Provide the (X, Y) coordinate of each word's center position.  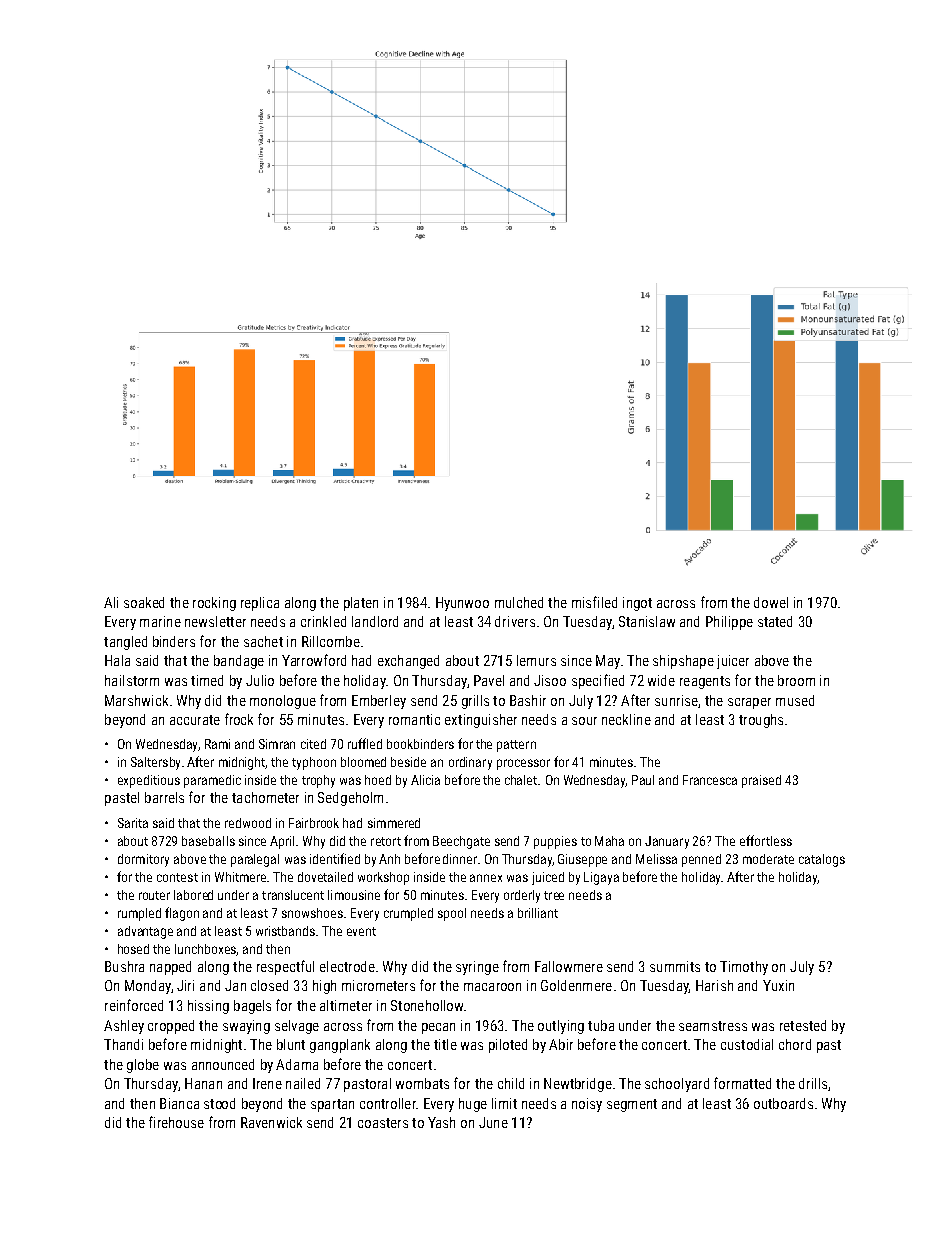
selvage (297, 1027)
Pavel (489, 680)
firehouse (176, 1122)
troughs (761, 721)
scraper (749, 703)
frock (239, 719)
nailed (303, 1083)
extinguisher (481, 721)
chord (795, 1044)
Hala (117, 660)
